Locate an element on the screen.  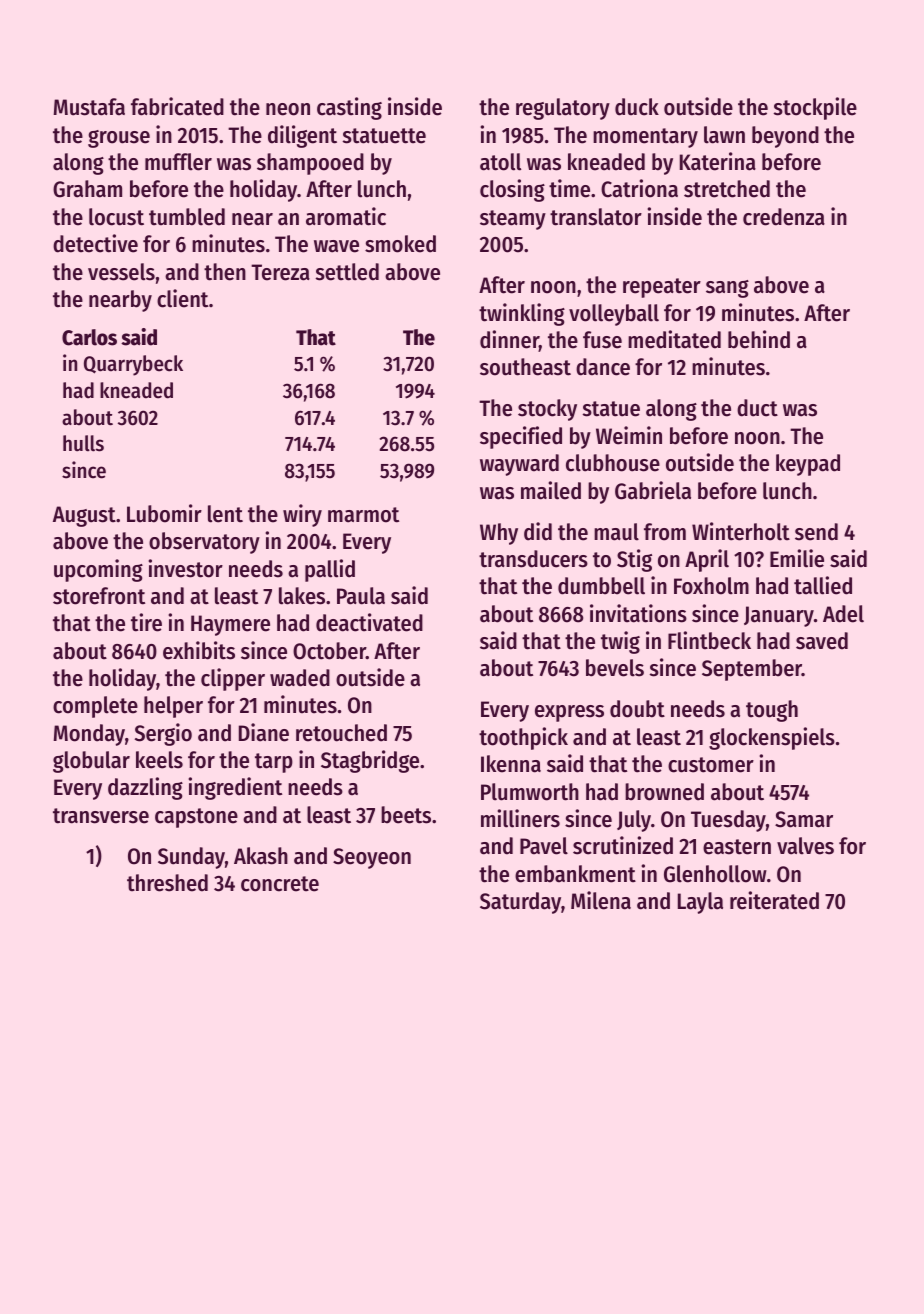
atoll is located at coordinates (500, 162).
